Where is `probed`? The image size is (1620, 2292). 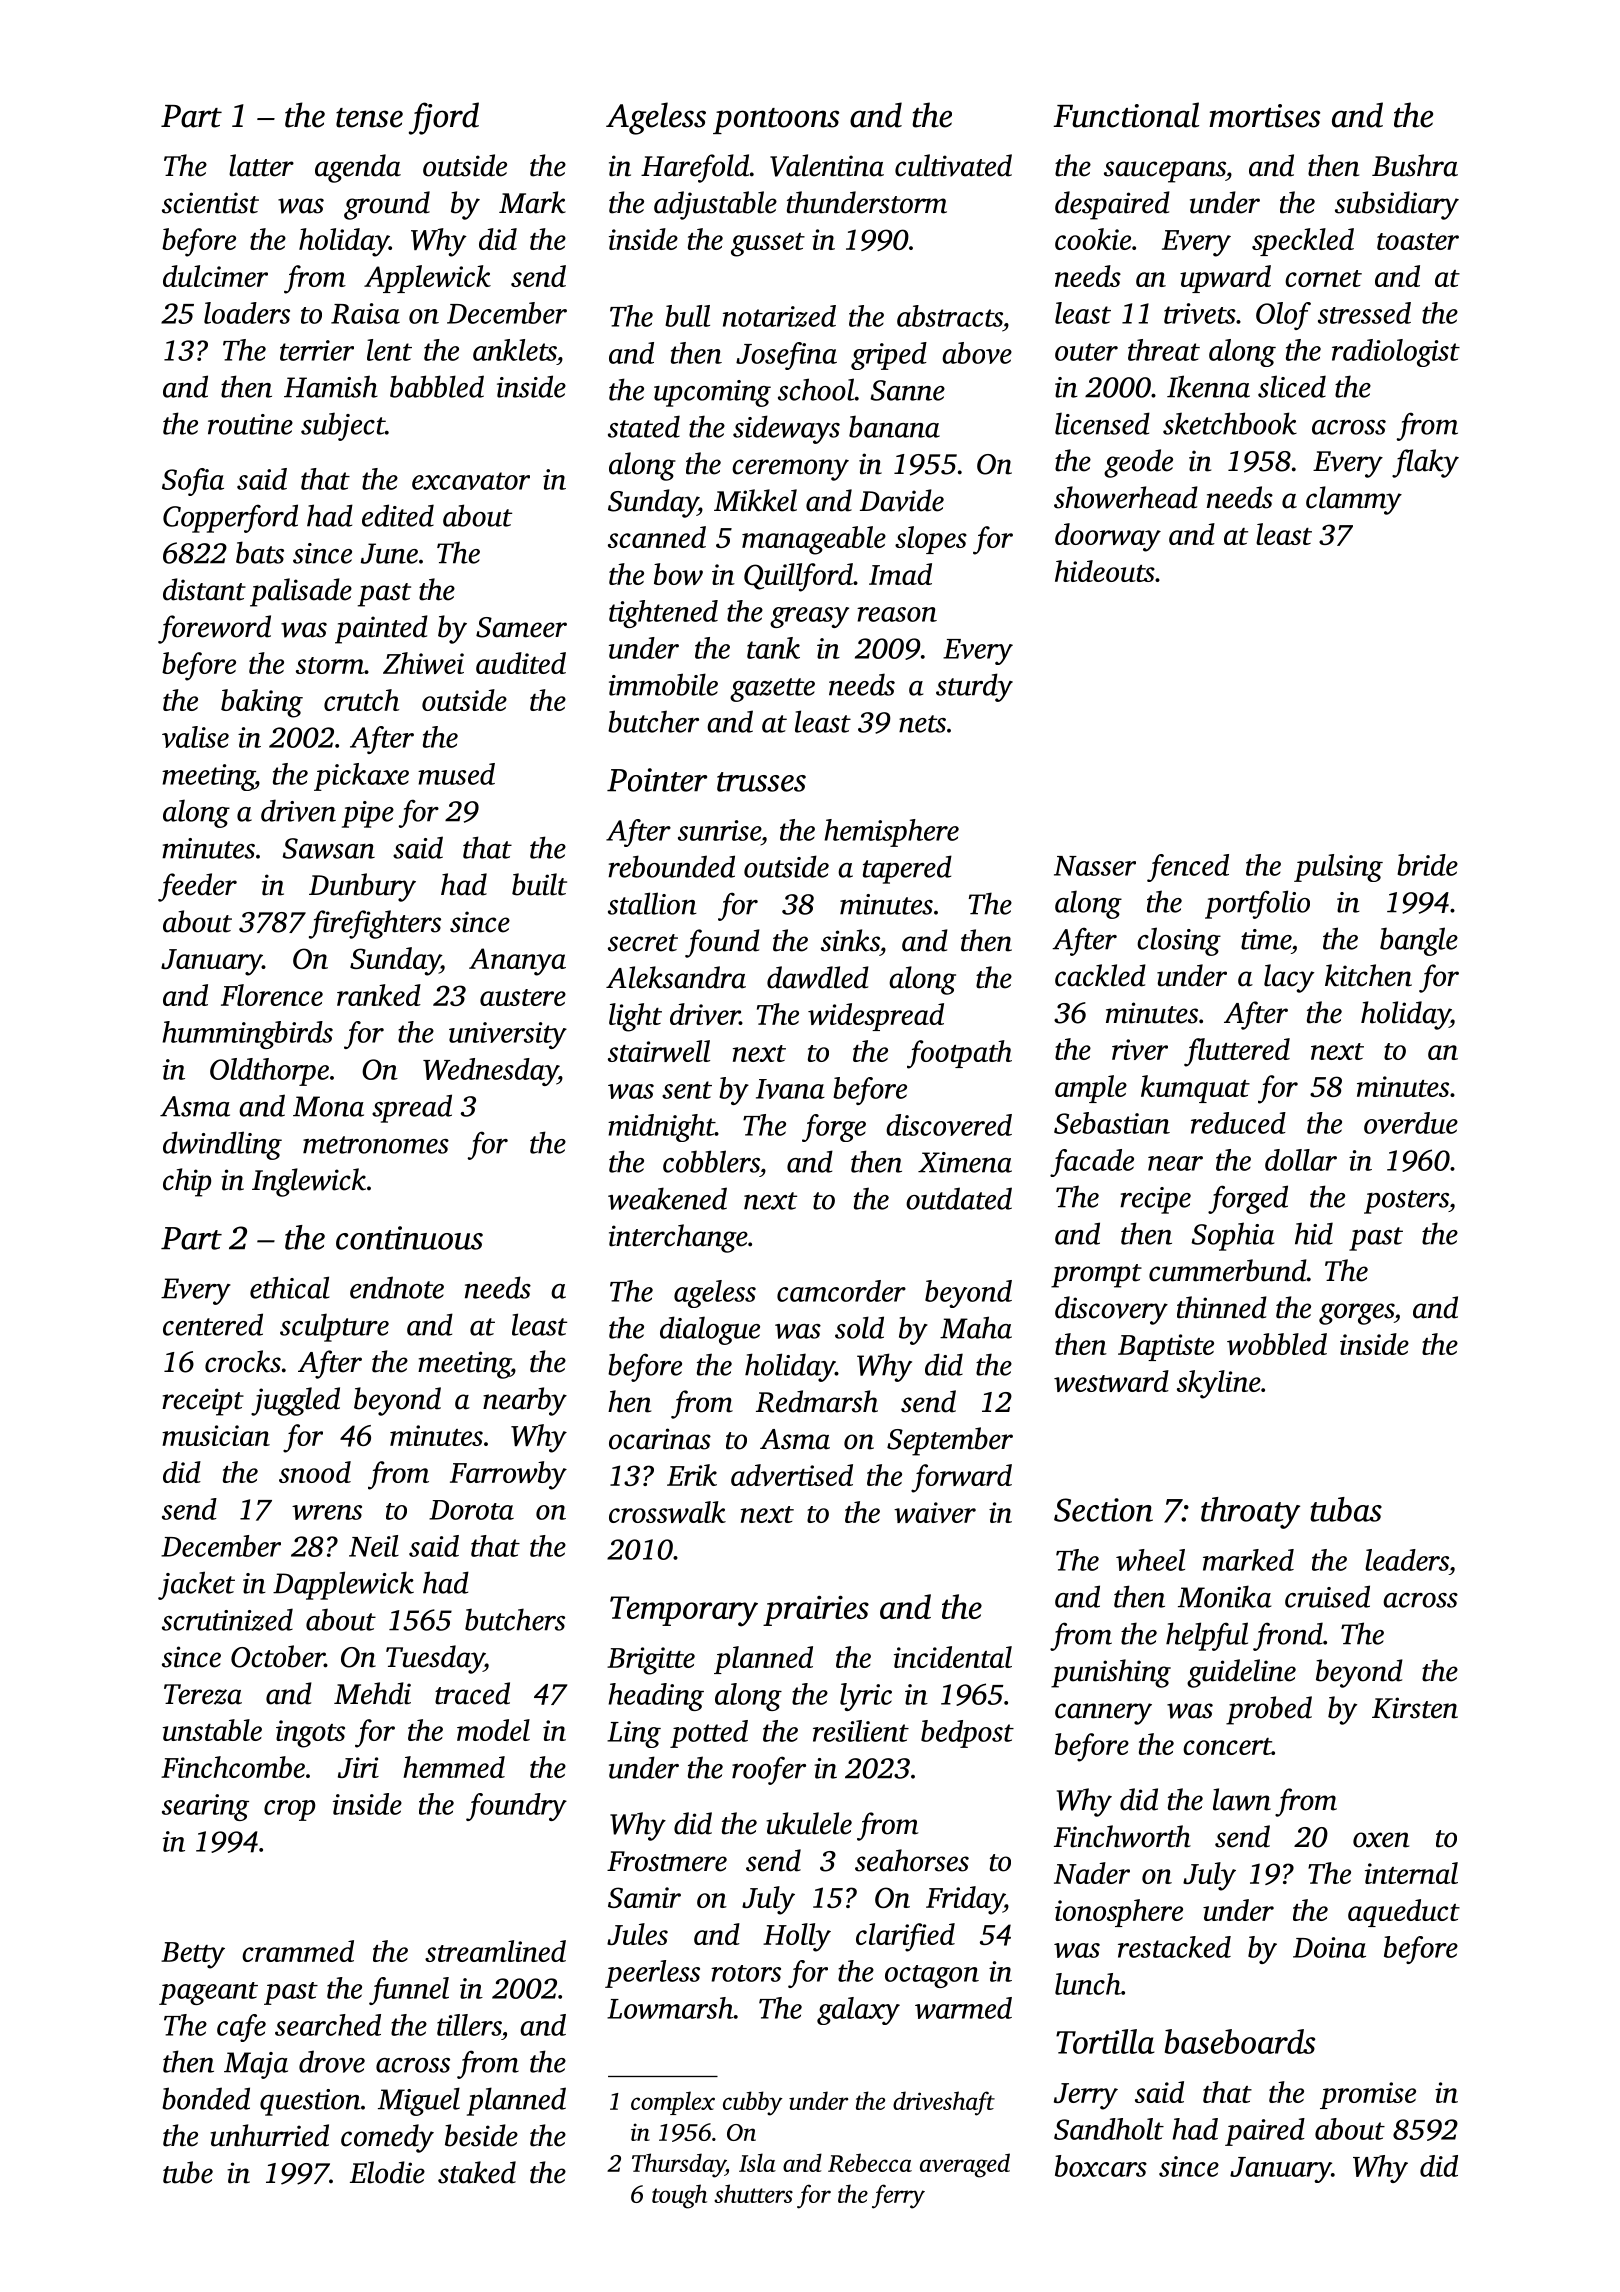
probed is located at coordinates (1269, 1710).
